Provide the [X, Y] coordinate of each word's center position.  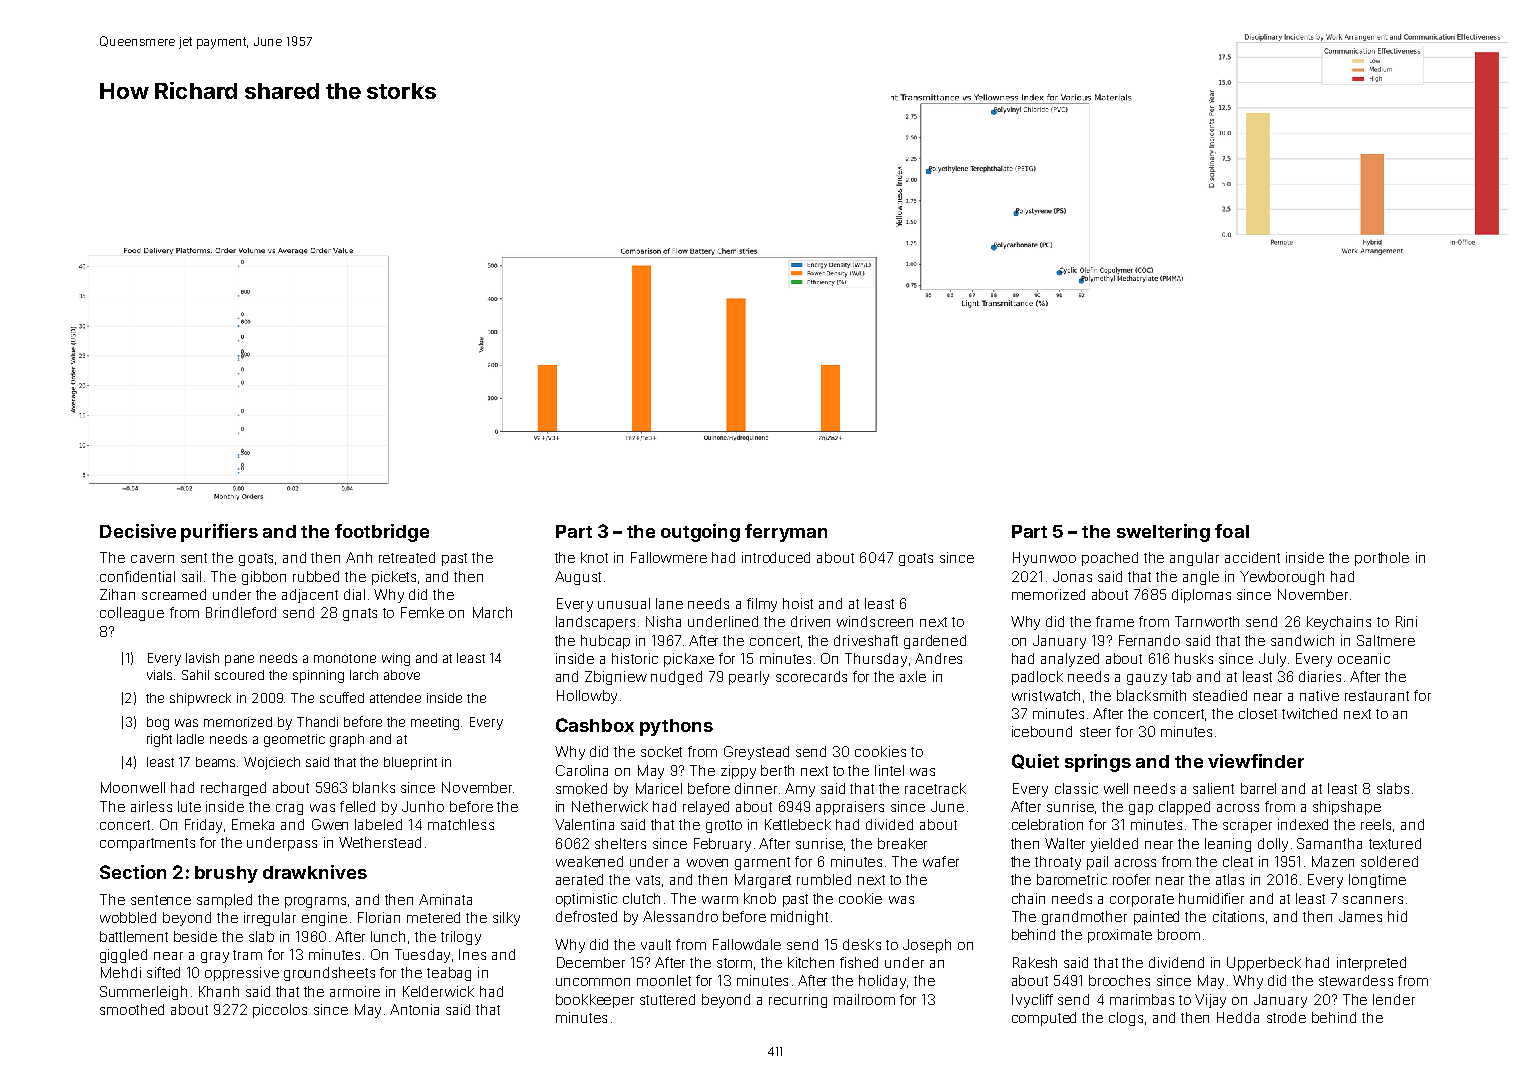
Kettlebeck [798, 824]
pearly [749, 678]
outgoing [700, 533]
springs [1098, 763]
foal [1232, 531]
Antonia [414, 1009]
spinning [318, 676]
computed [1044, 1019]
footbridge [382, 533]
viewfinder [1256, 761]
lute [189, 806]
